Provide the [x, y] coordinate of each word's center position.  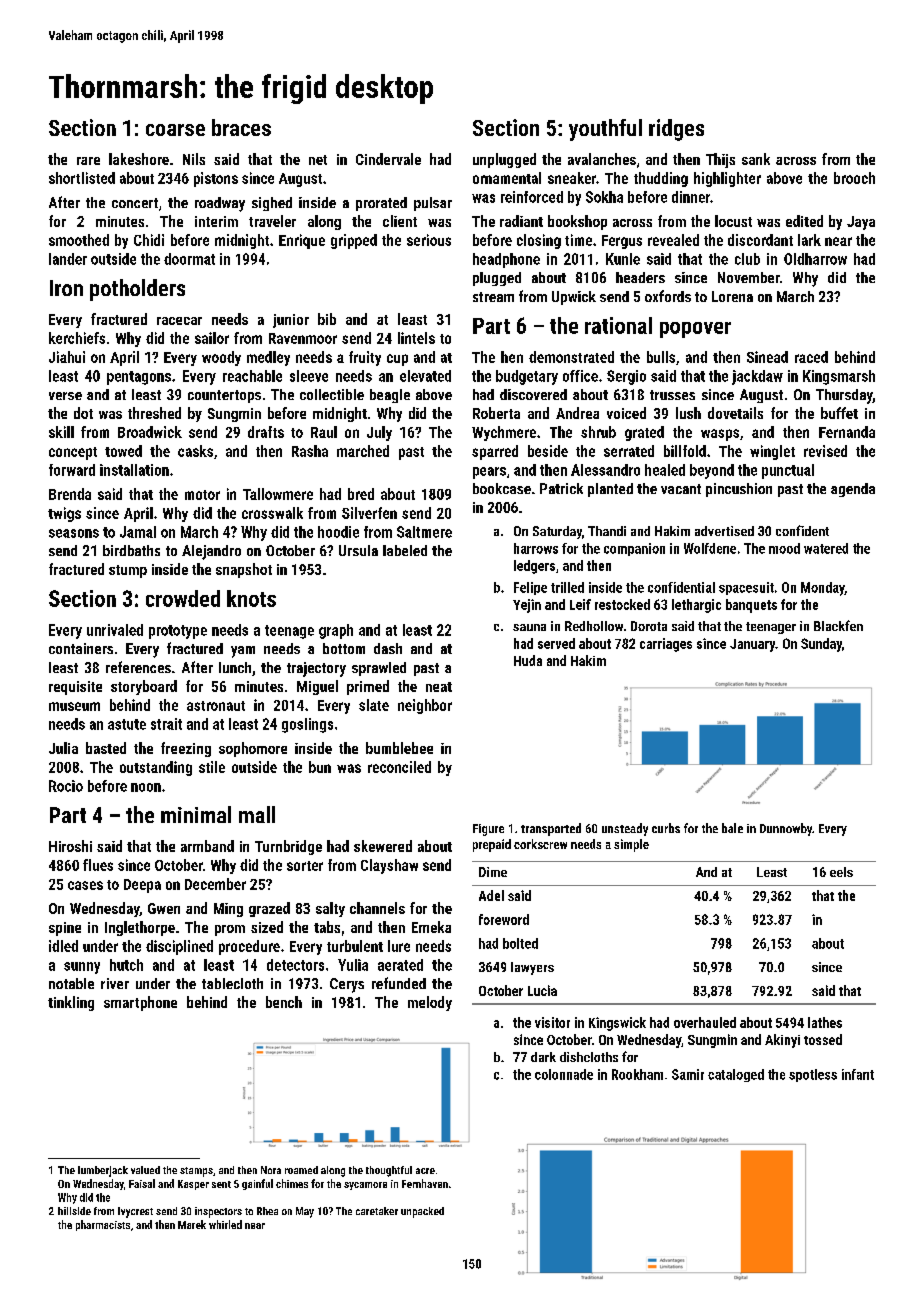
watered [826, 548]
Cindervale [388, 159]
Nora [271, 1170]
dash [388, 648]
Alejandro [211, 552]
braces [241, 127]
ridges [676, 130]
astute [127, 724]
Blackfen [838, 625]
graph [336, 631]
